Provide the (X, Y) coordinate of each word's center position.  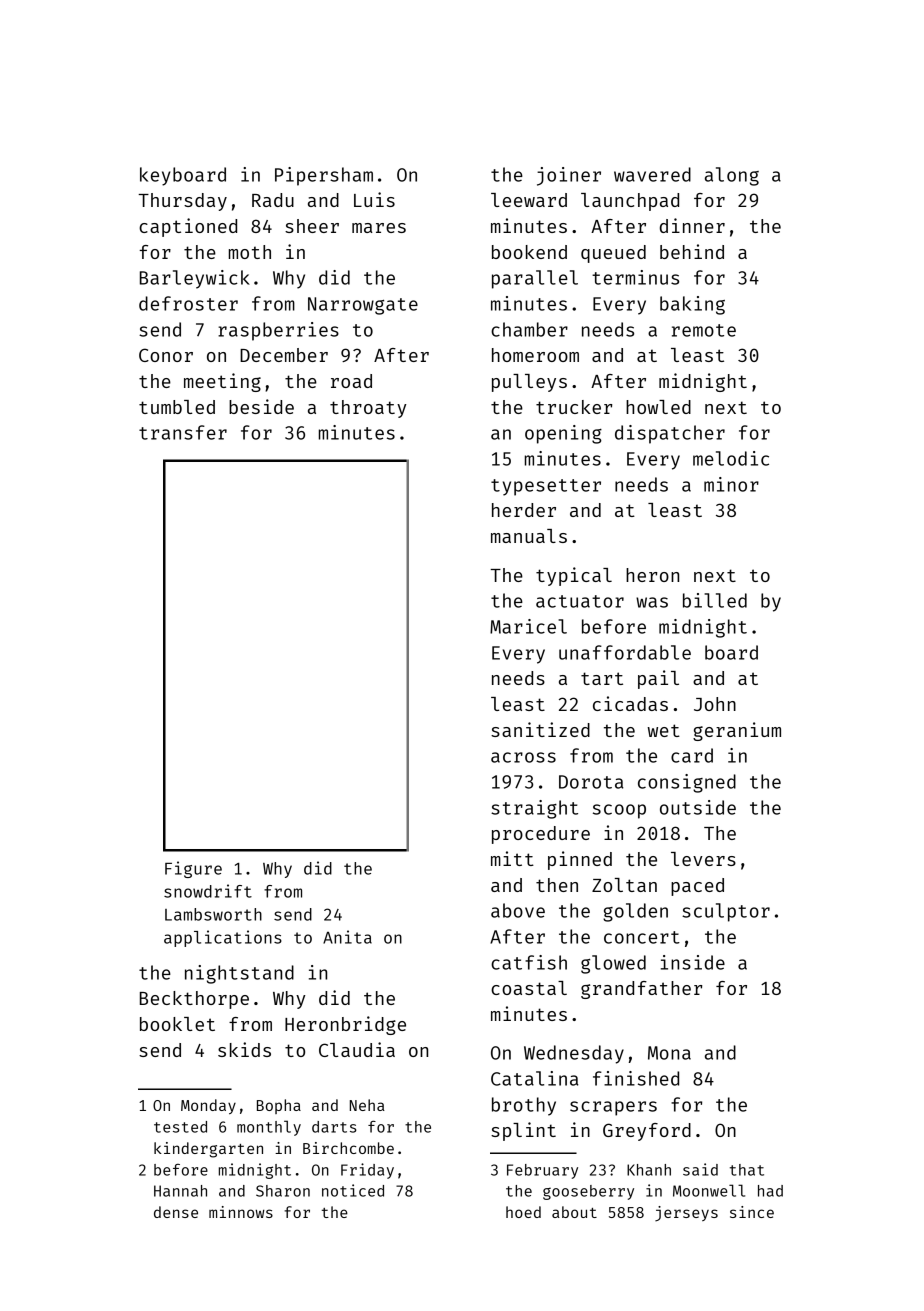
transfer (183, 432)
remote (704, 330)
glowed (613, 964)
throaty (368, 409)
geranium (737, 731)
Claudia (357, 1049)
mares (379, 228)
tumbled (177, 407)
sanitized (540, 729)
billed (715, 600)
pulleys (529, 383)
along (732, 176)
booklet (177, 1024)
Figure (193, 869)
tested (180, 1127)
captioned (188, 227)
